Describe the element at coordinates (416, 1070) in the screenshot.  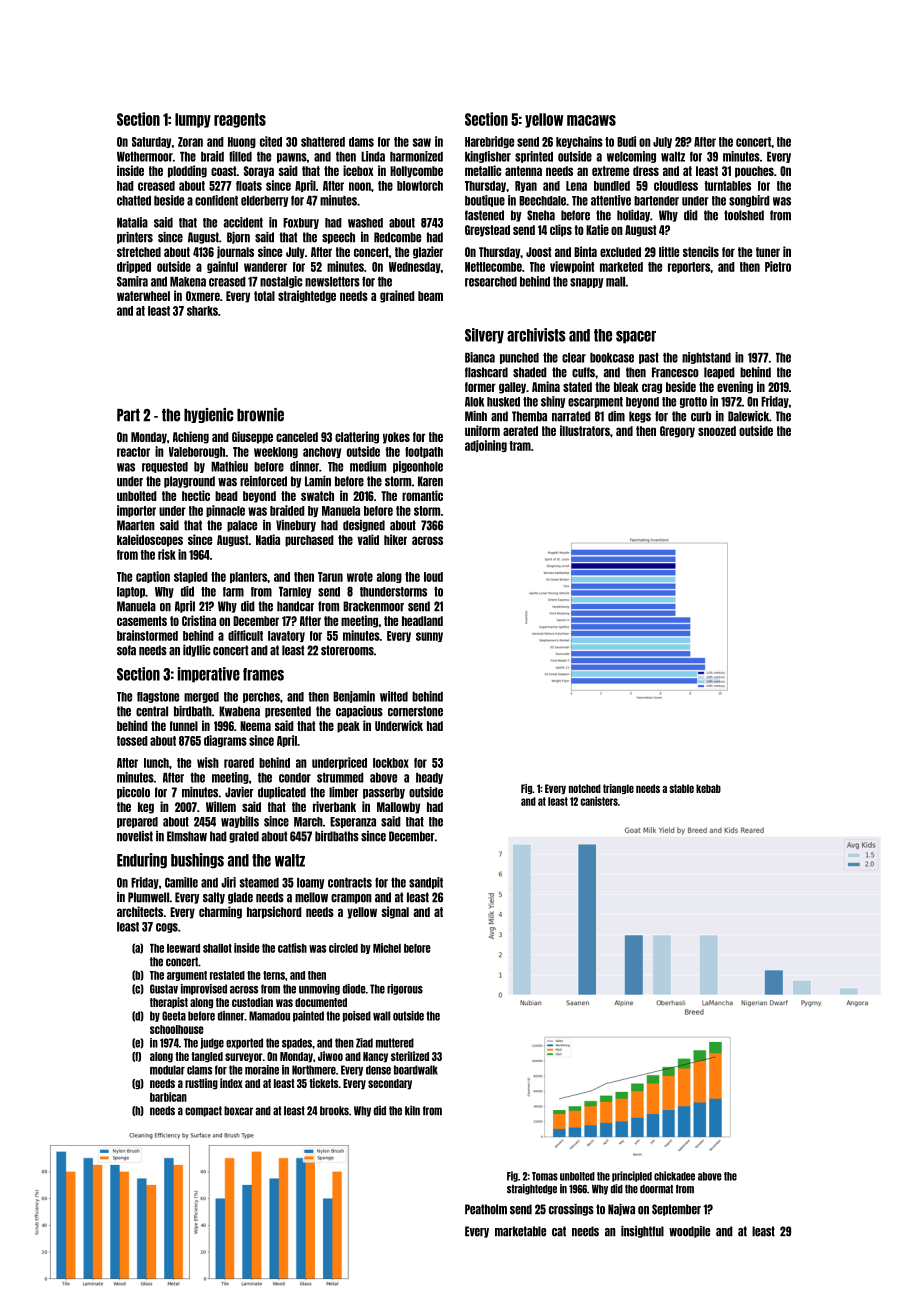
I see `boardwalk` at that location.
